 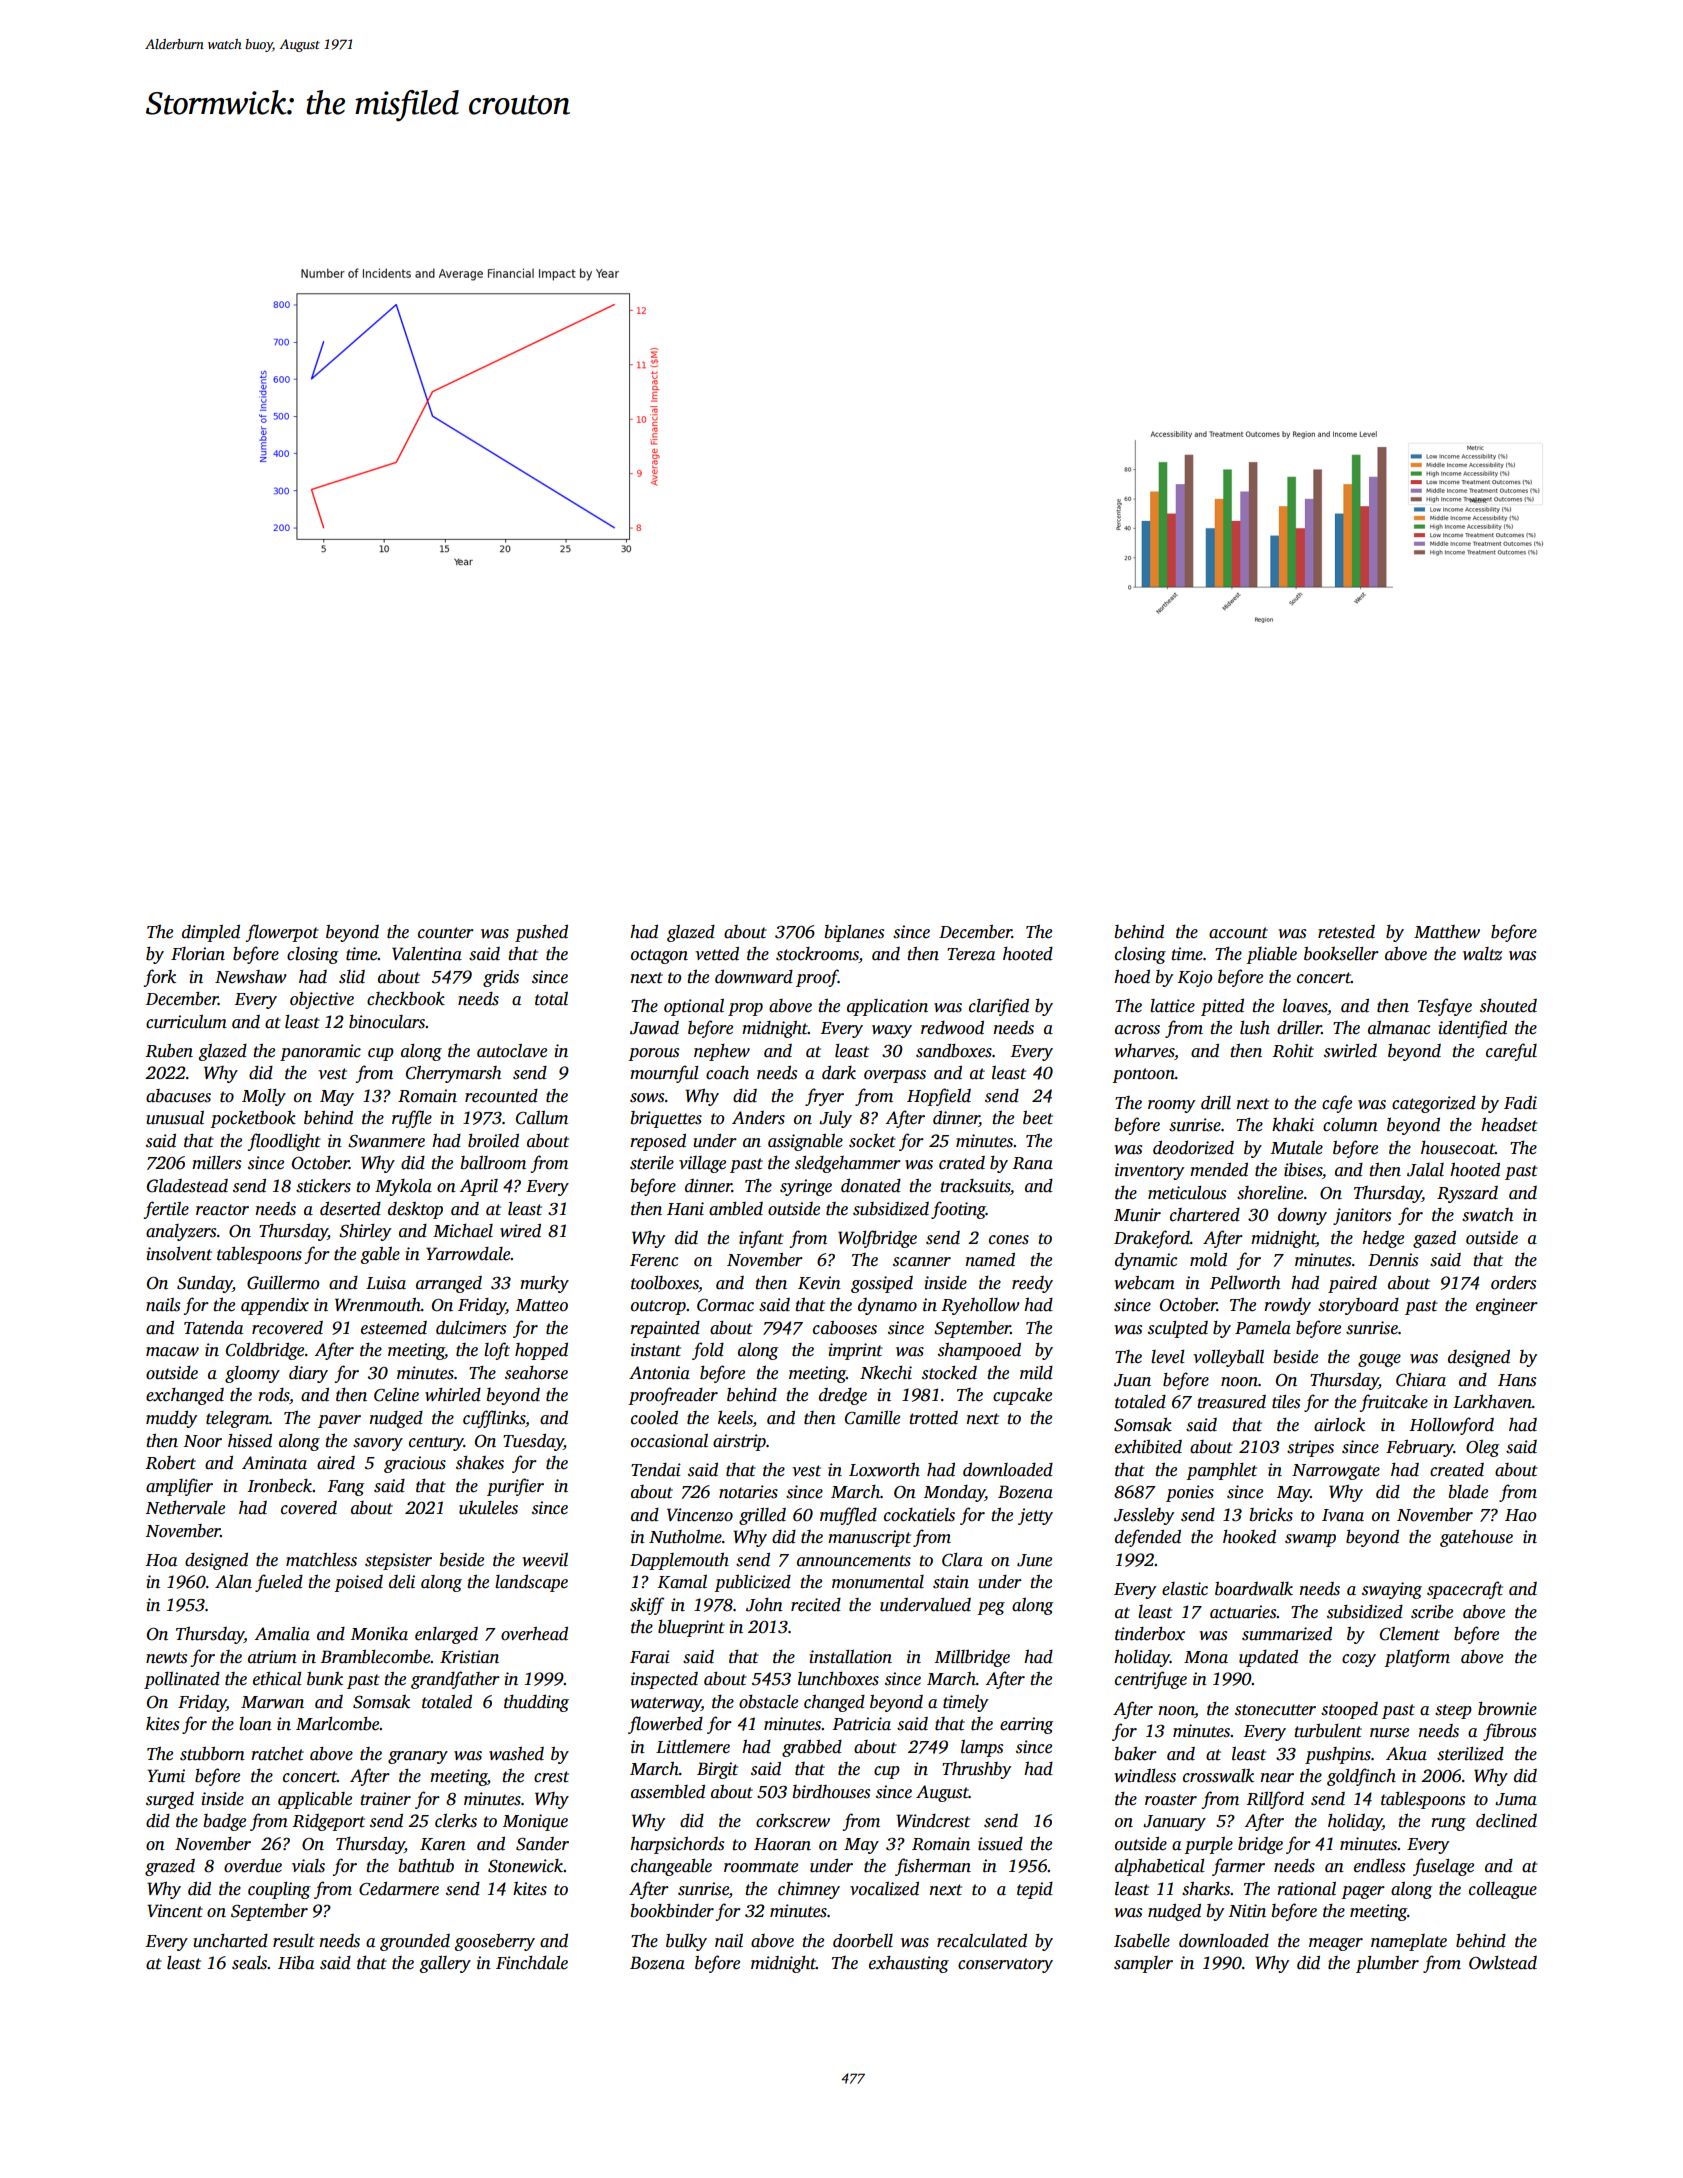 I want to click on Nethervale, so click(x=185, y=1508).
